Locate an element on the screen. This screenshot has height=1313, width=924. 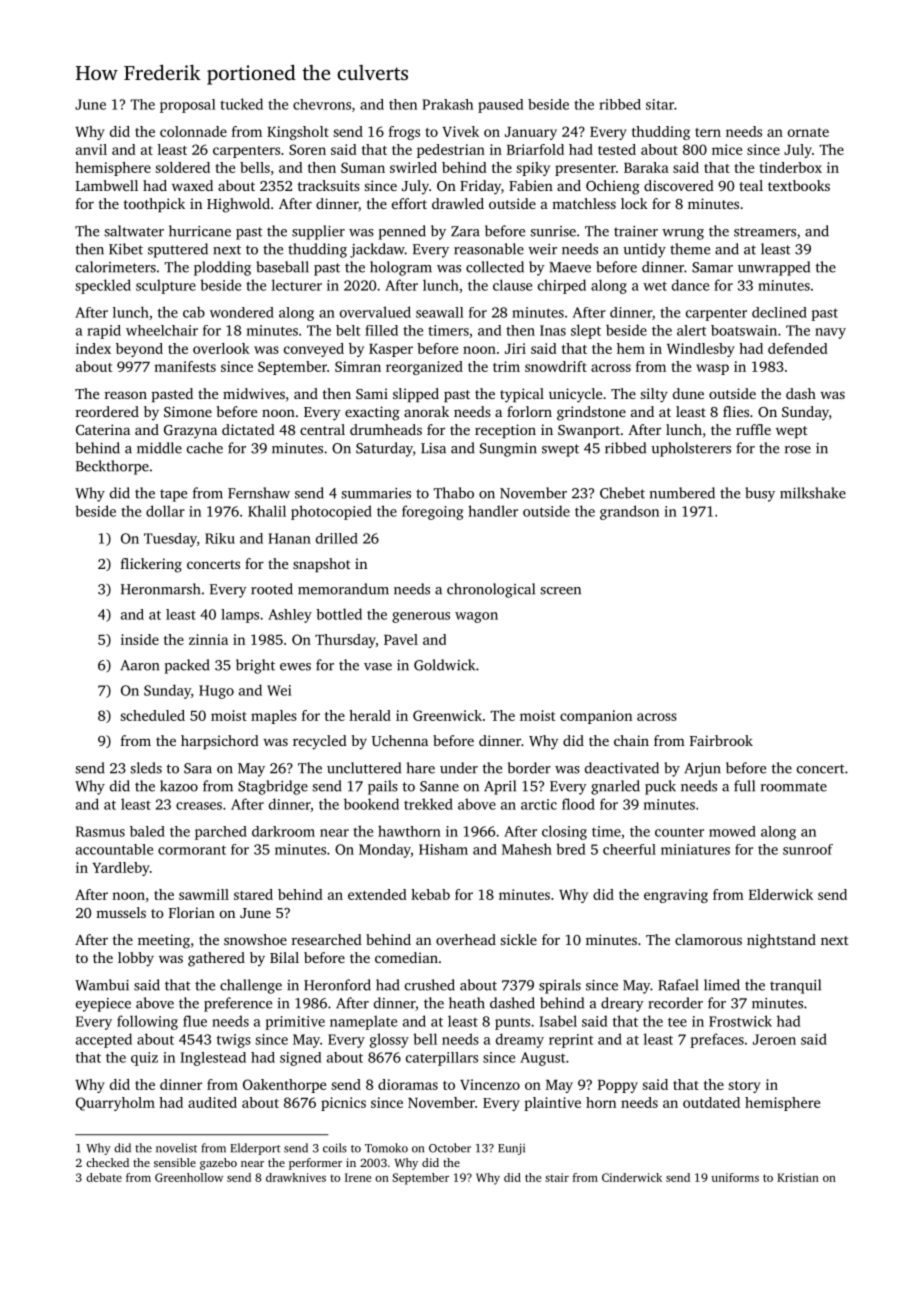
Riku is located at coordinates (220, 538).
